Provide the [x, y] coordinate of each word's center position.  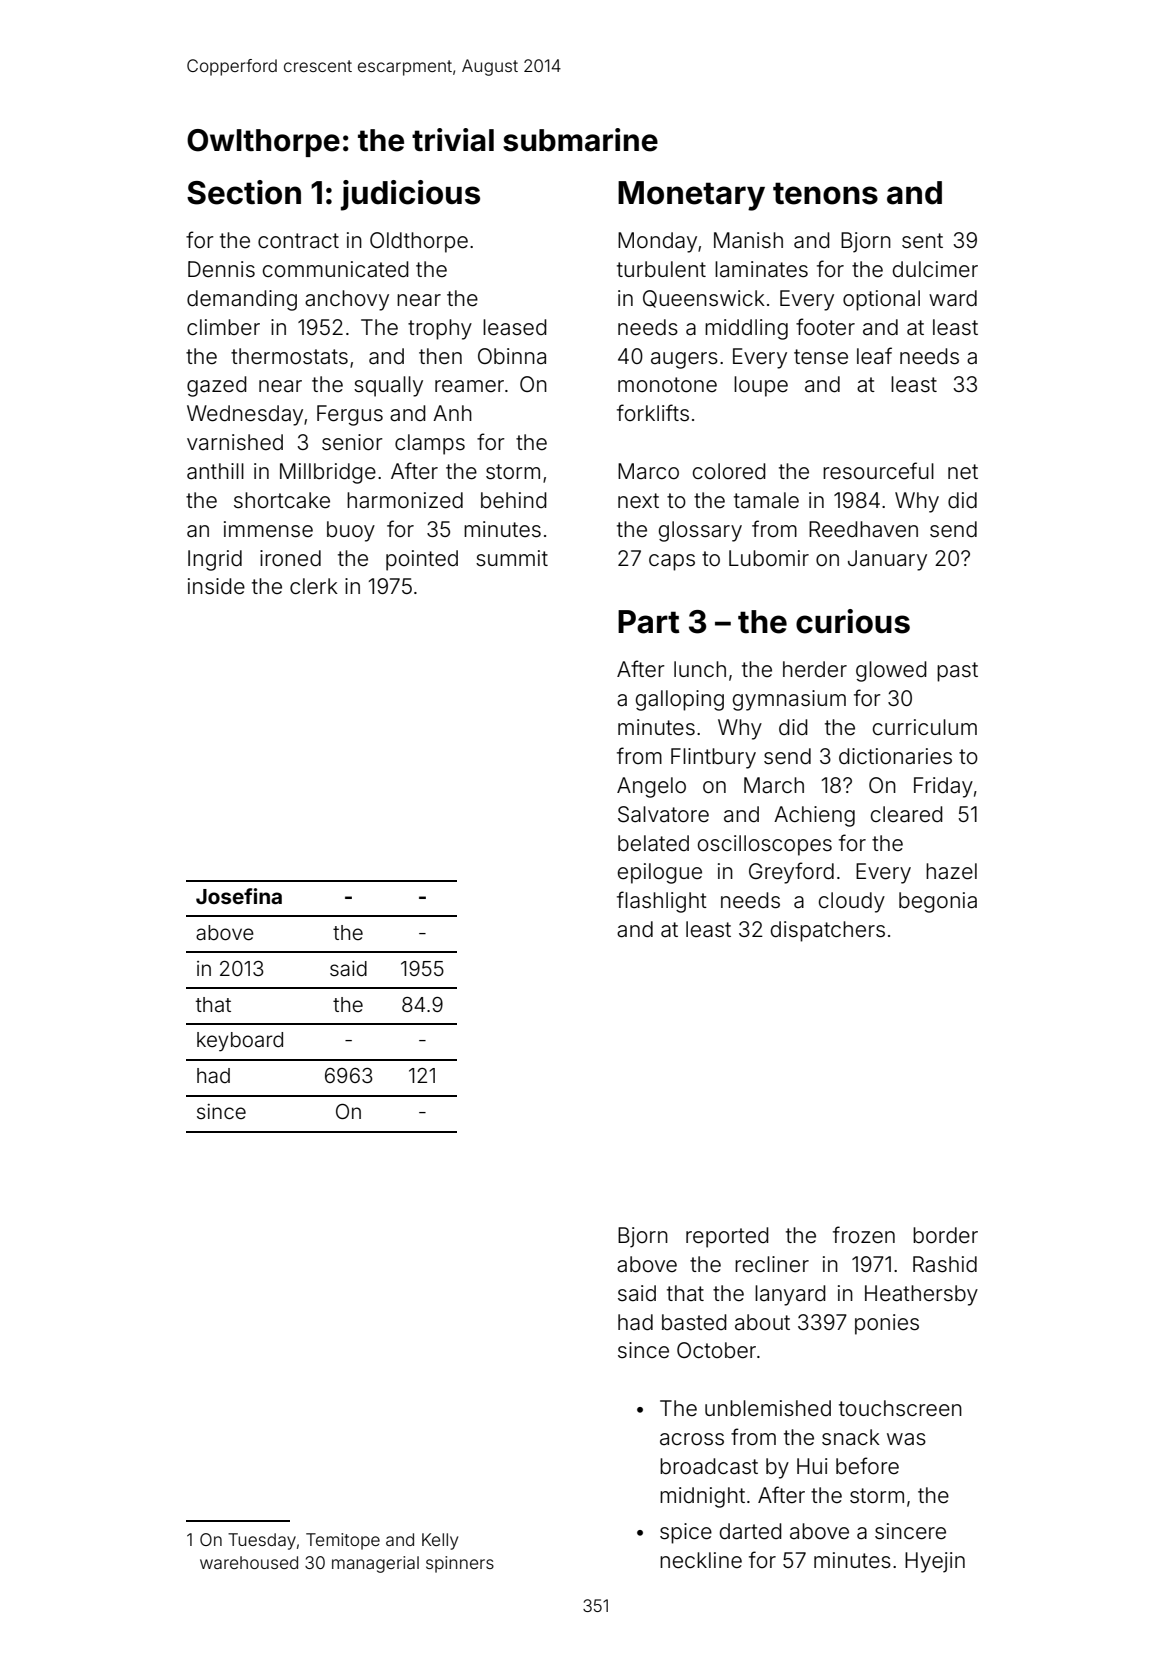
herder [815, 669]
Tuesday [262, 1541]
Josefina [239, 896]
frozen [864, 1234]
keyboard [240, 1042]
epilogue [660, 873]
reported [727, 1237]
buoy [351, 531]
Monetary [691, 196]
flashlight [662, 902]
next [638, 500]
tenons [825, 193]
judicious [410, 195]
